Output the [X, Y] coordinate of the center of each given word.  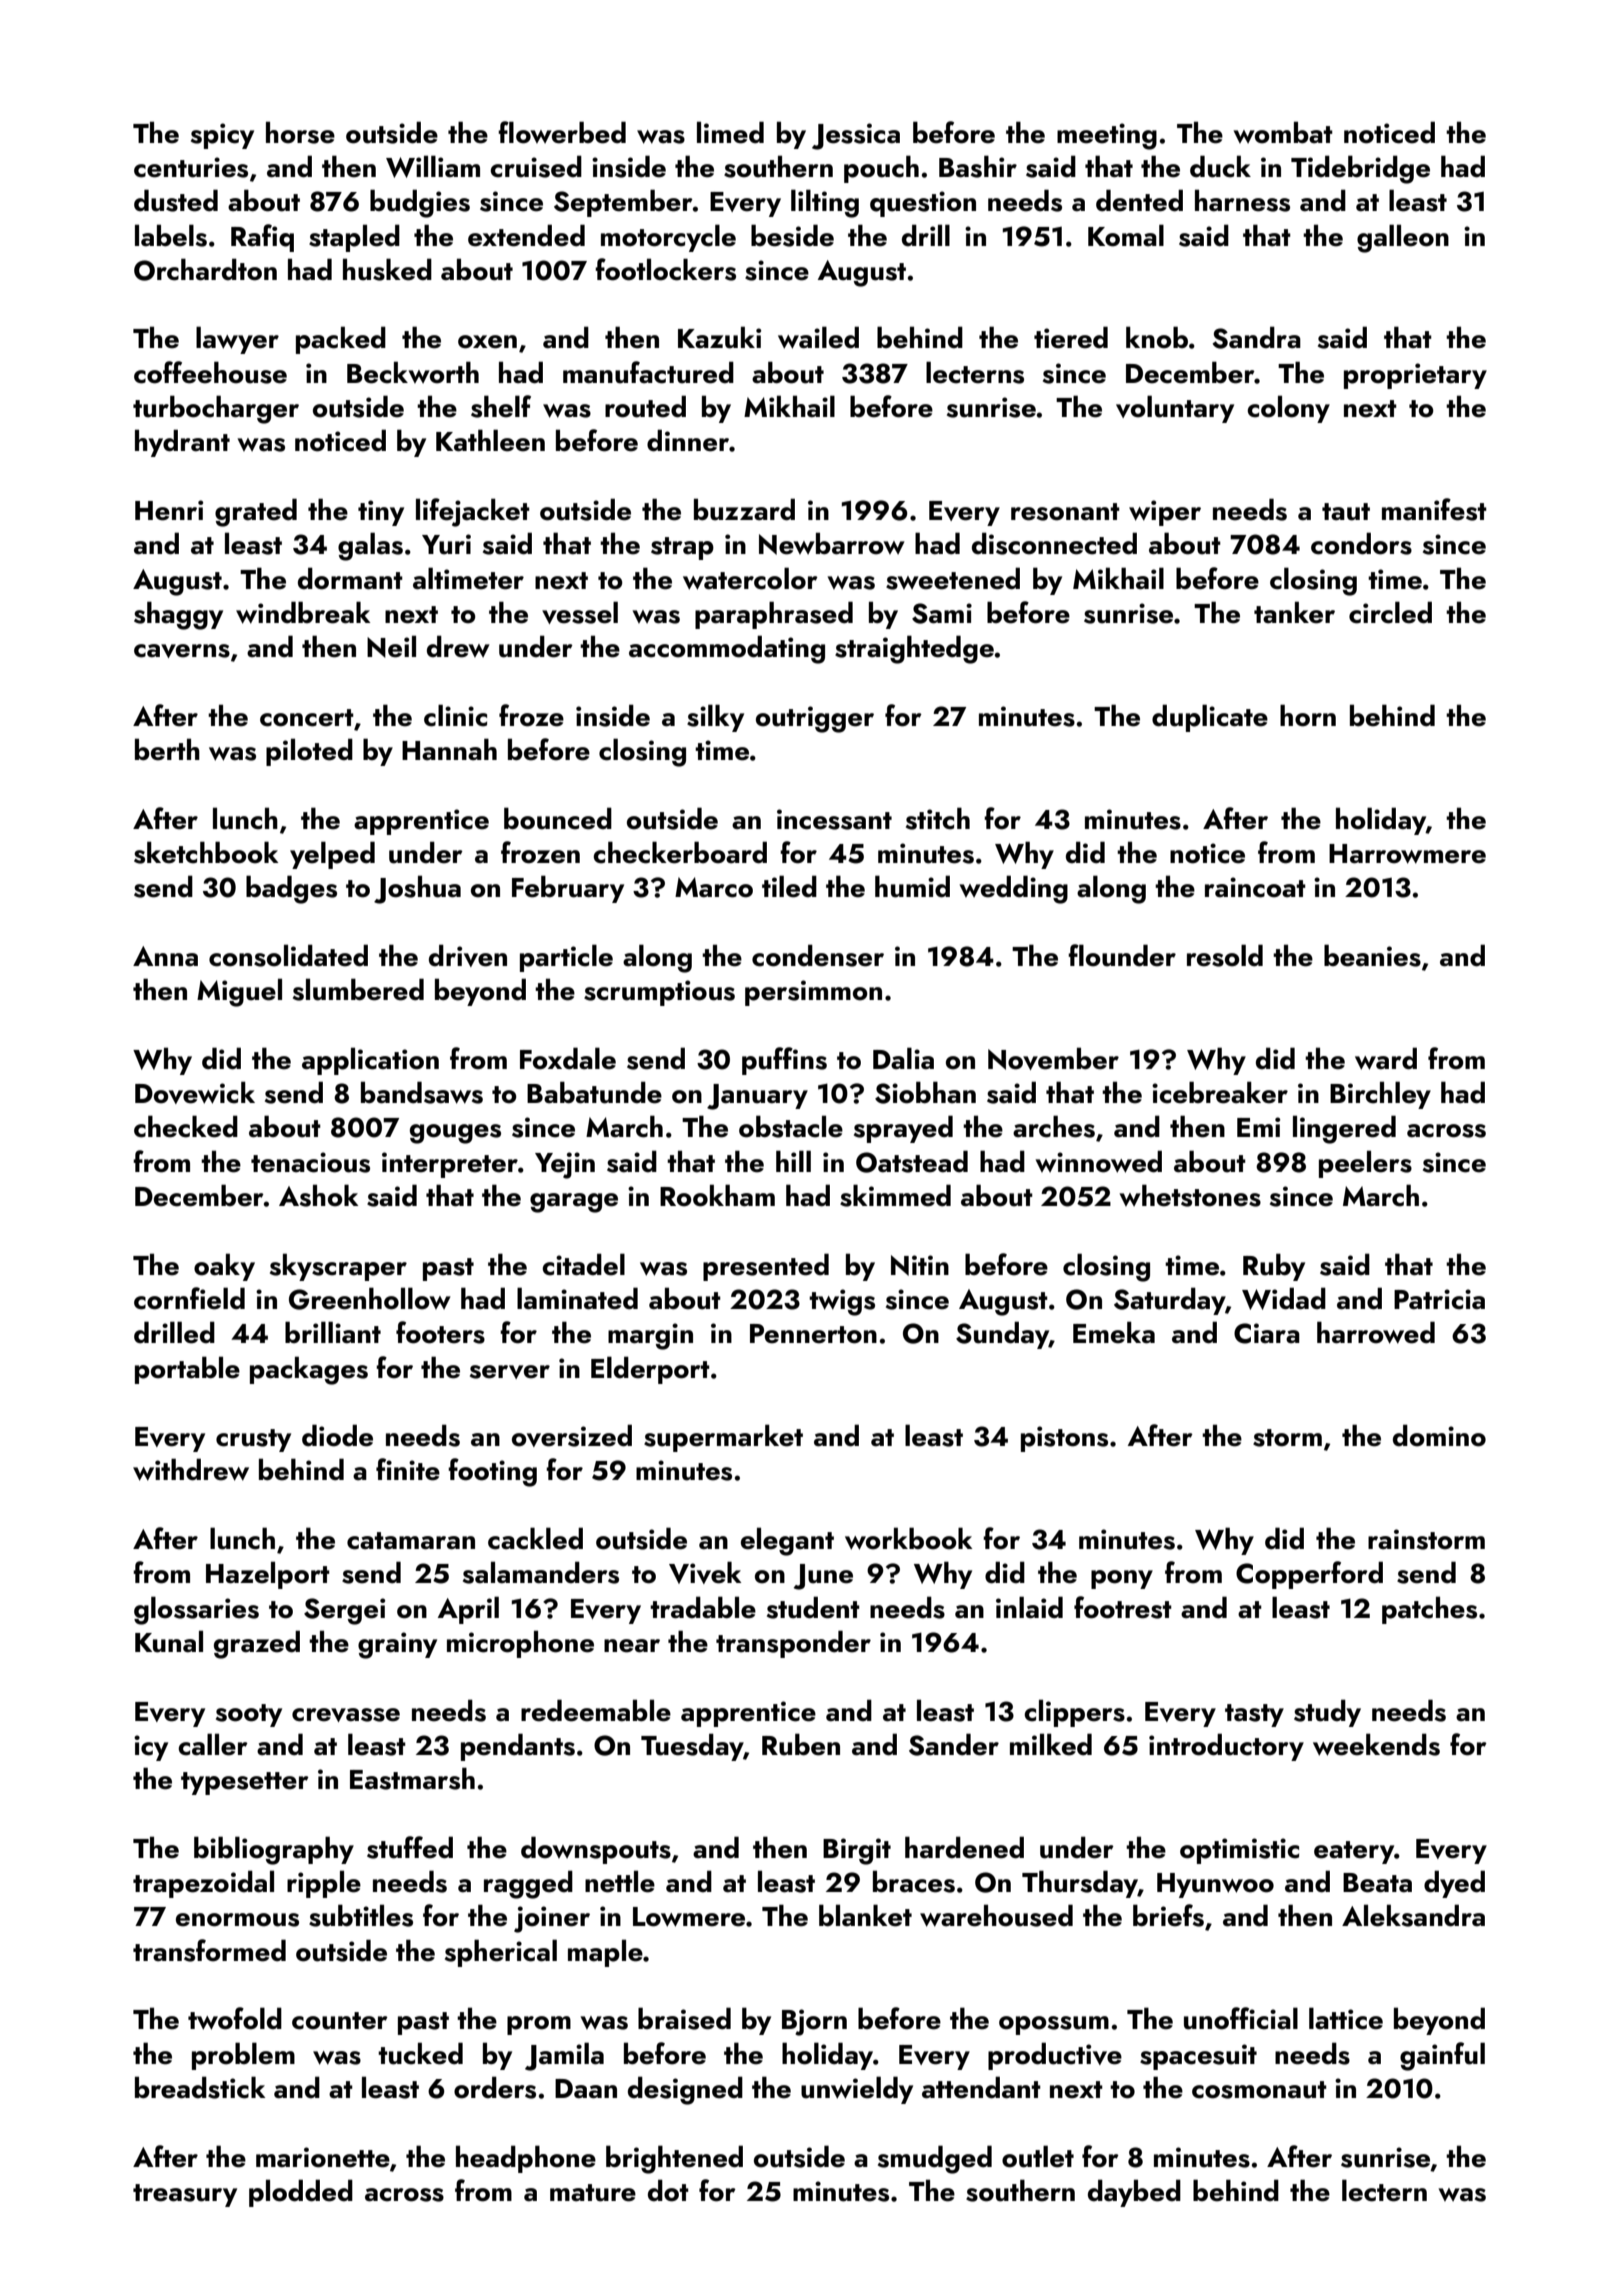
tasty [1254, 1715]
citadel [583, 1264]
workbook [908, 1538]
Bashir [978, 166]
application [370, 1061]
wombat [1283, 132]
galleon [1403, 238]
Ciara [1267, 1333]
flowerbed [562, 132]
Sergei [344, 1611]
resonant [1065, 512]
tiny [381, 513]
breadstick [200, 2087]
